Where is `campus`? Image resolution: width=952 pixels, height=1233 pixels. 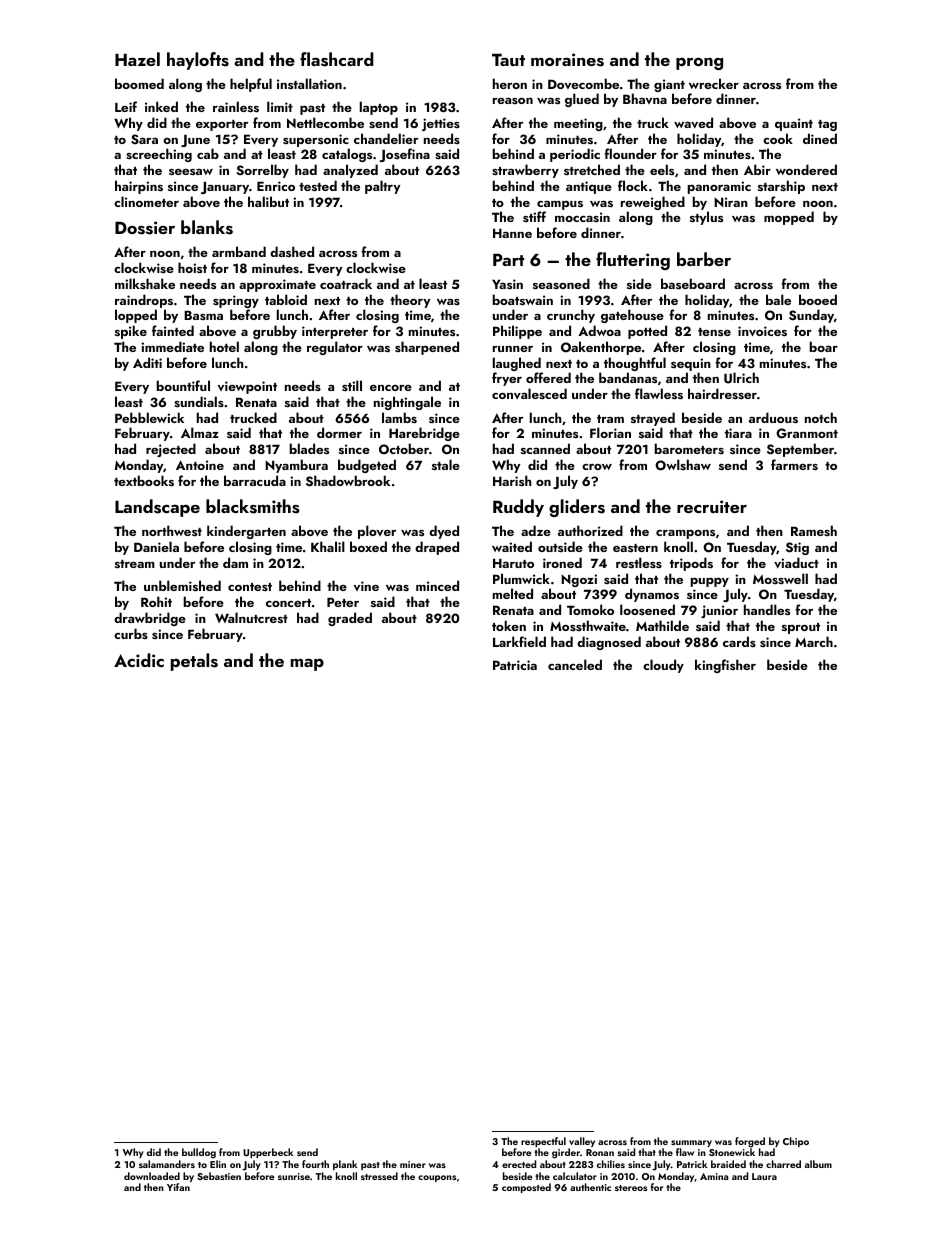 campus is located at coordinates (560, 205).
